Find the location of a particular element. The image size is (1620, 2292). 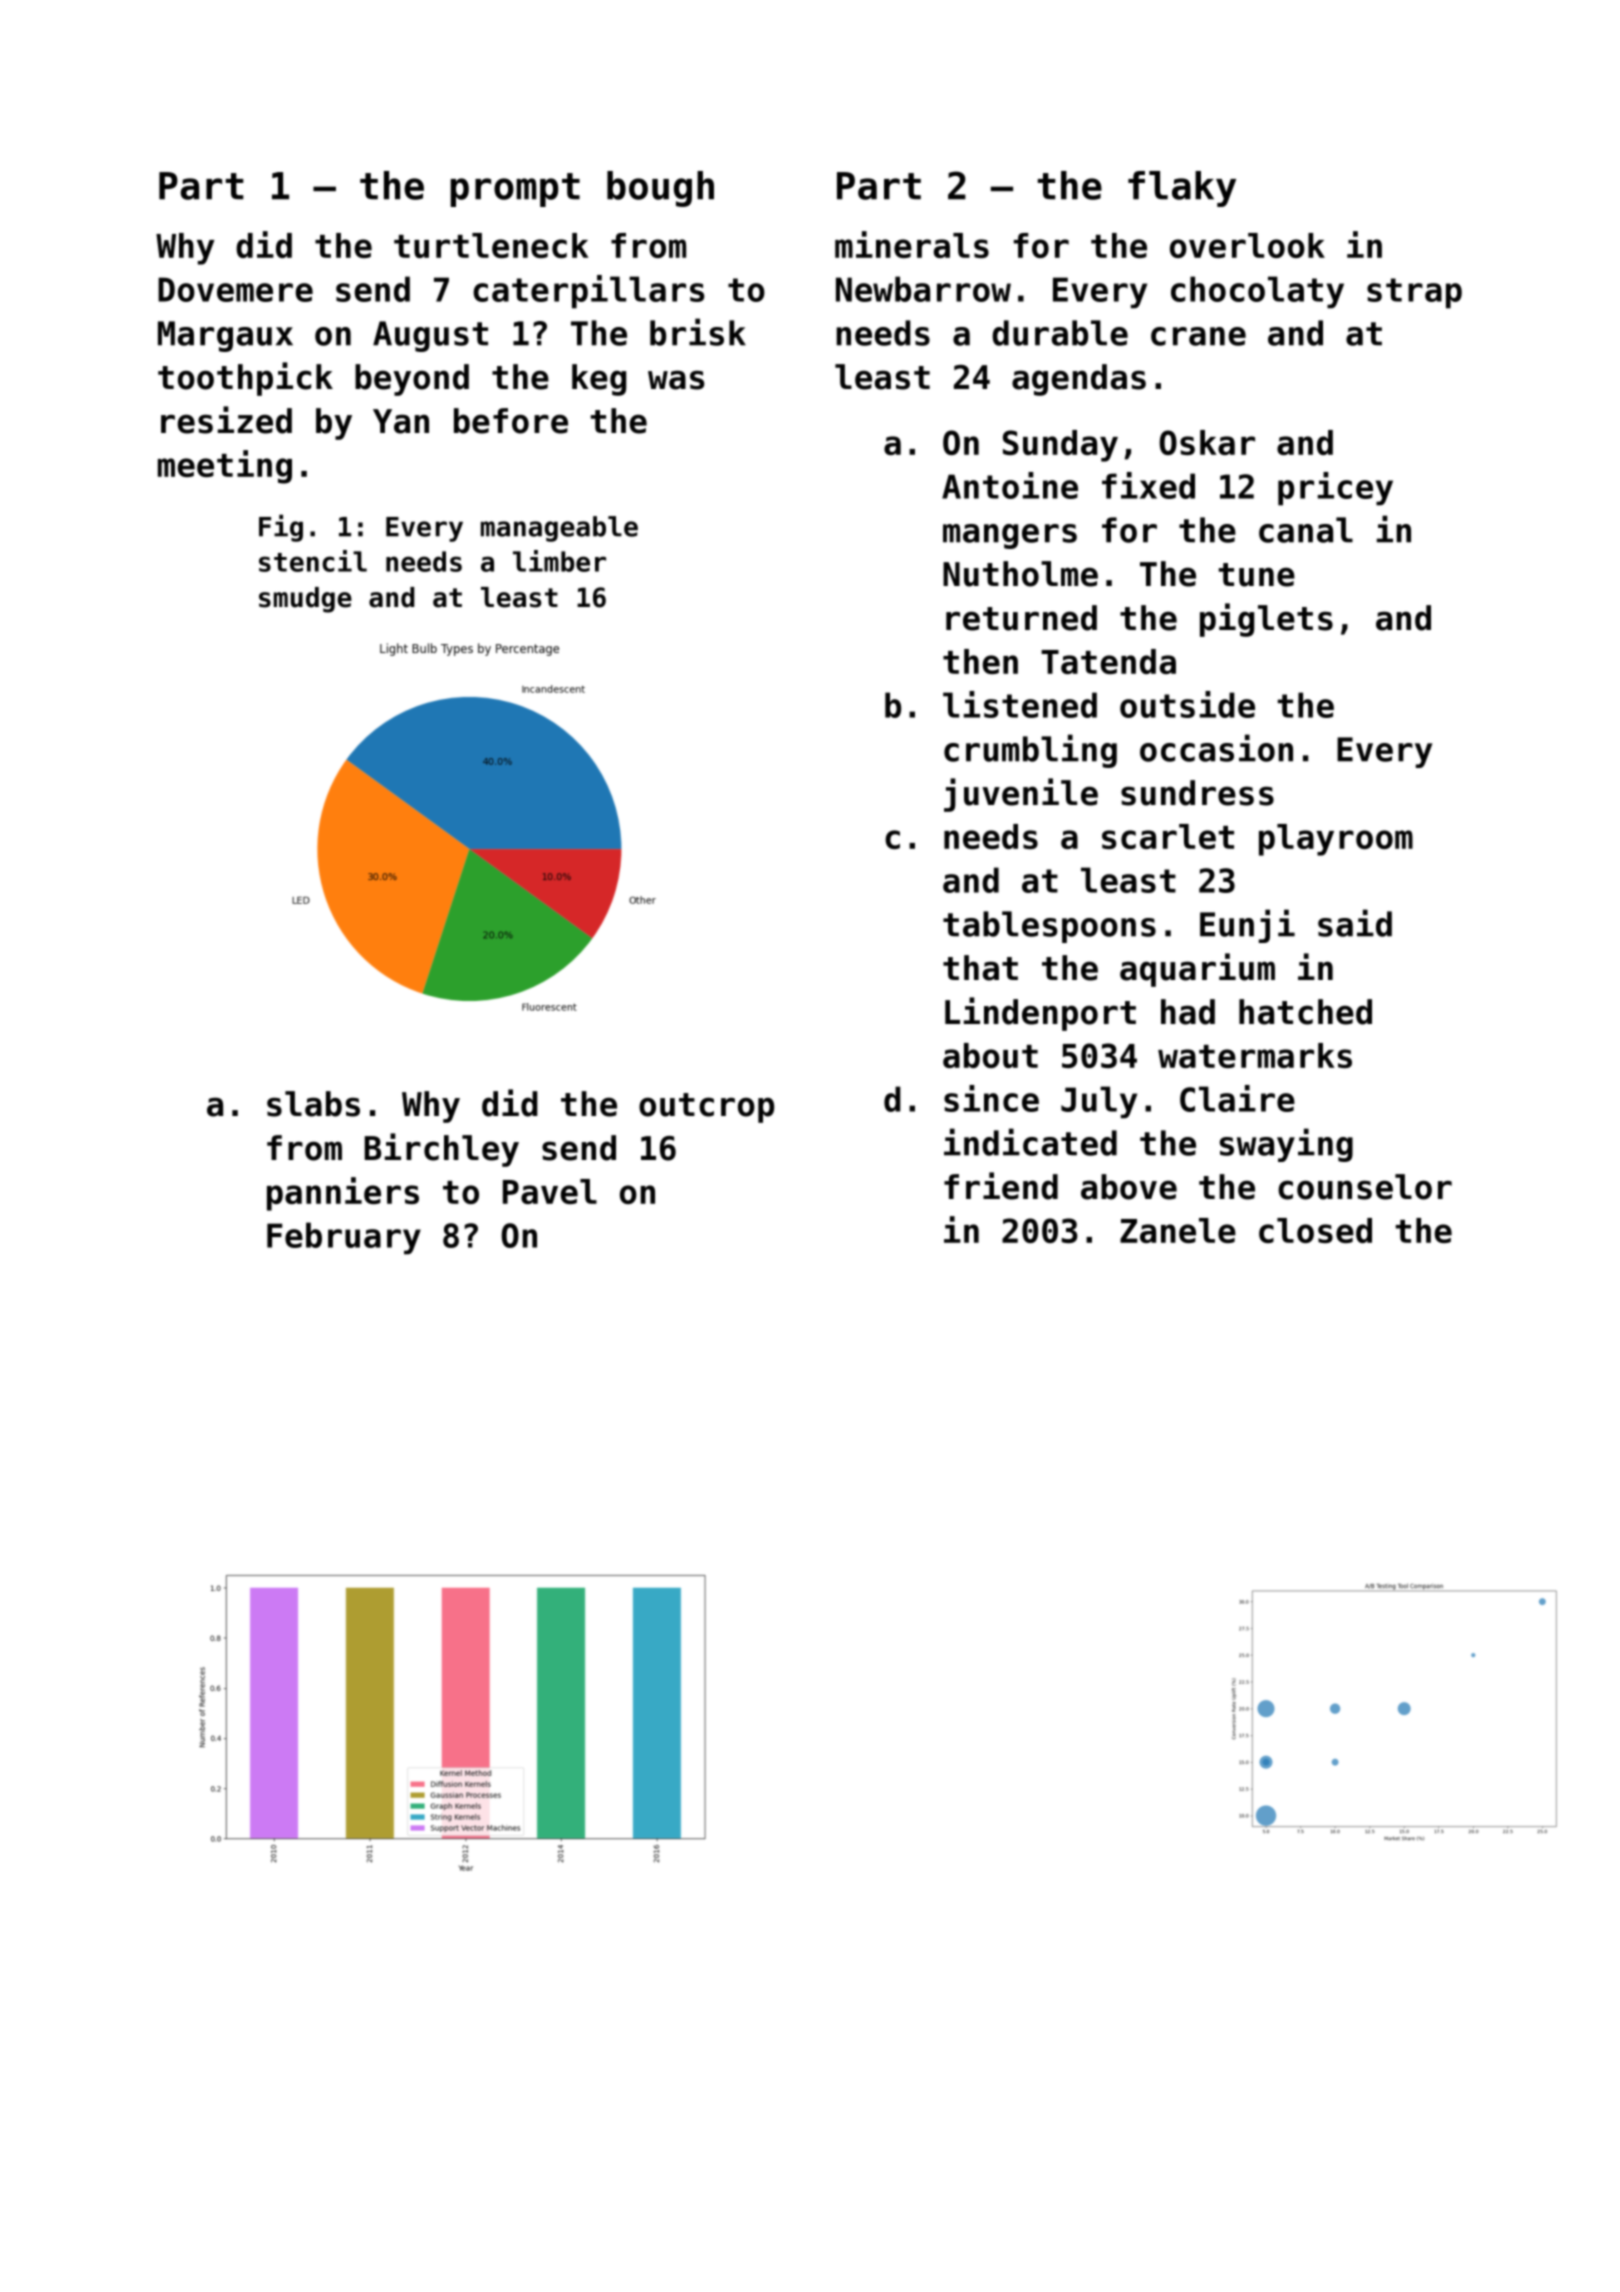

piglets is located at coordinates (1266, 620).
